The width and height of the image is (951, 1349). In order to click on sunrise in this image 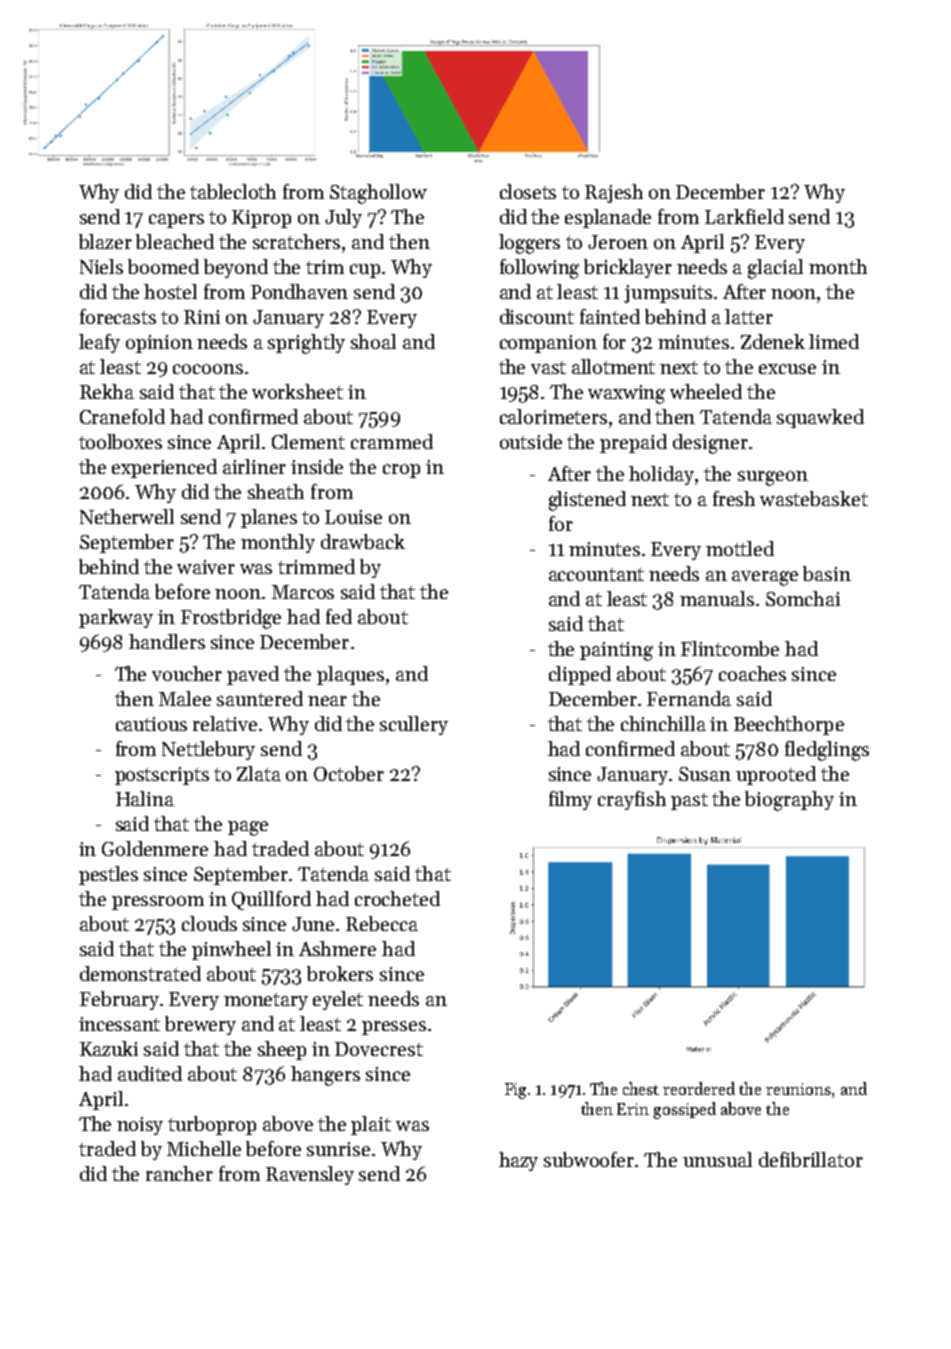, I will do `click(338, 1149)`.
